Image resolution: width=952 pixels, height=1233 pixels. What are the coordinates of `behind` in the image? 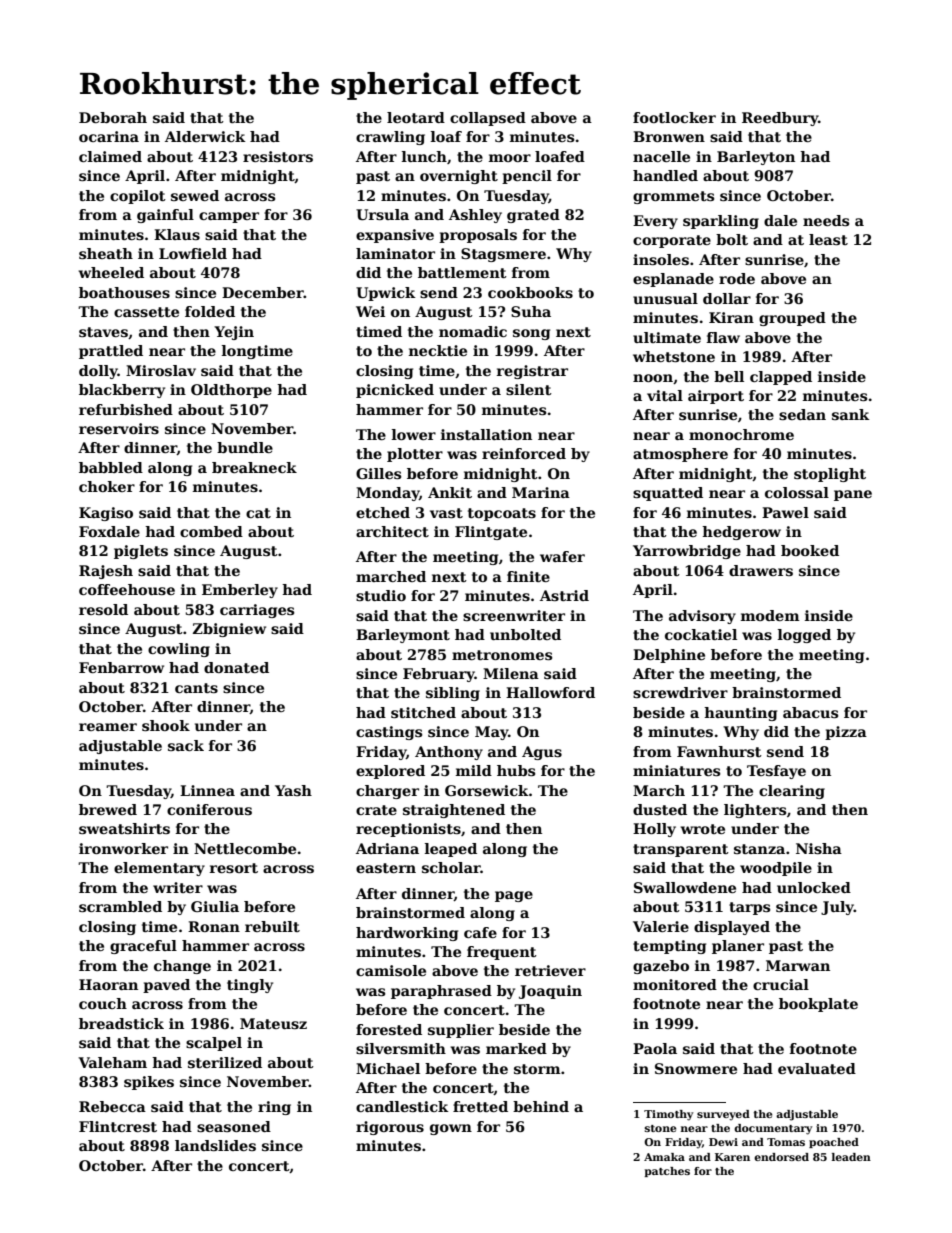 It's located at (541, 1106).
